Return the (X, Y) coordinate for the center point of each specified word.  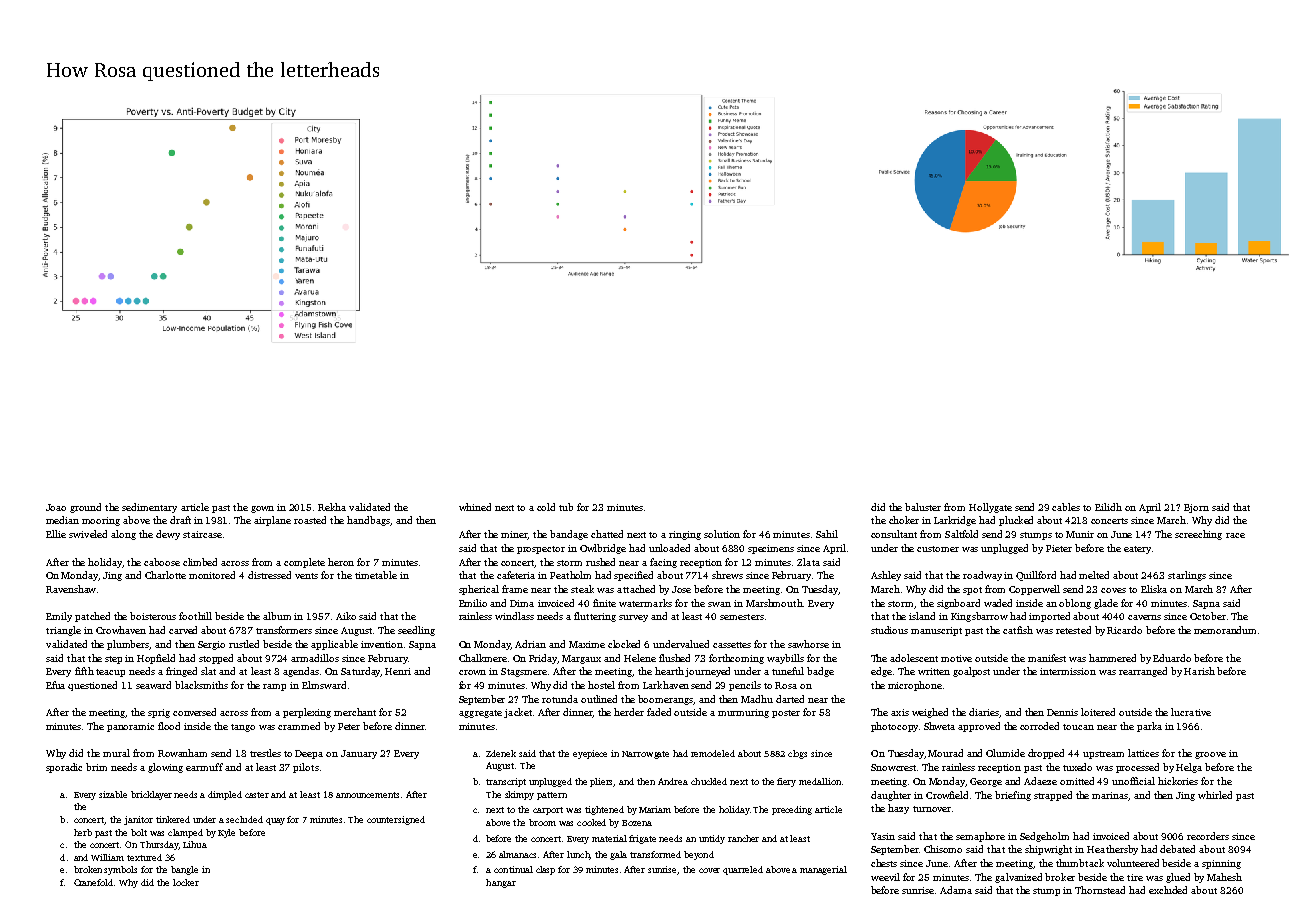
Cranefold (93, 882)
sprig (159, 713)
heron (341, 562)
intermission (1068, 671)
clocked (624, 644)
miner (514, 535)
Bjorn (1196, 508)
